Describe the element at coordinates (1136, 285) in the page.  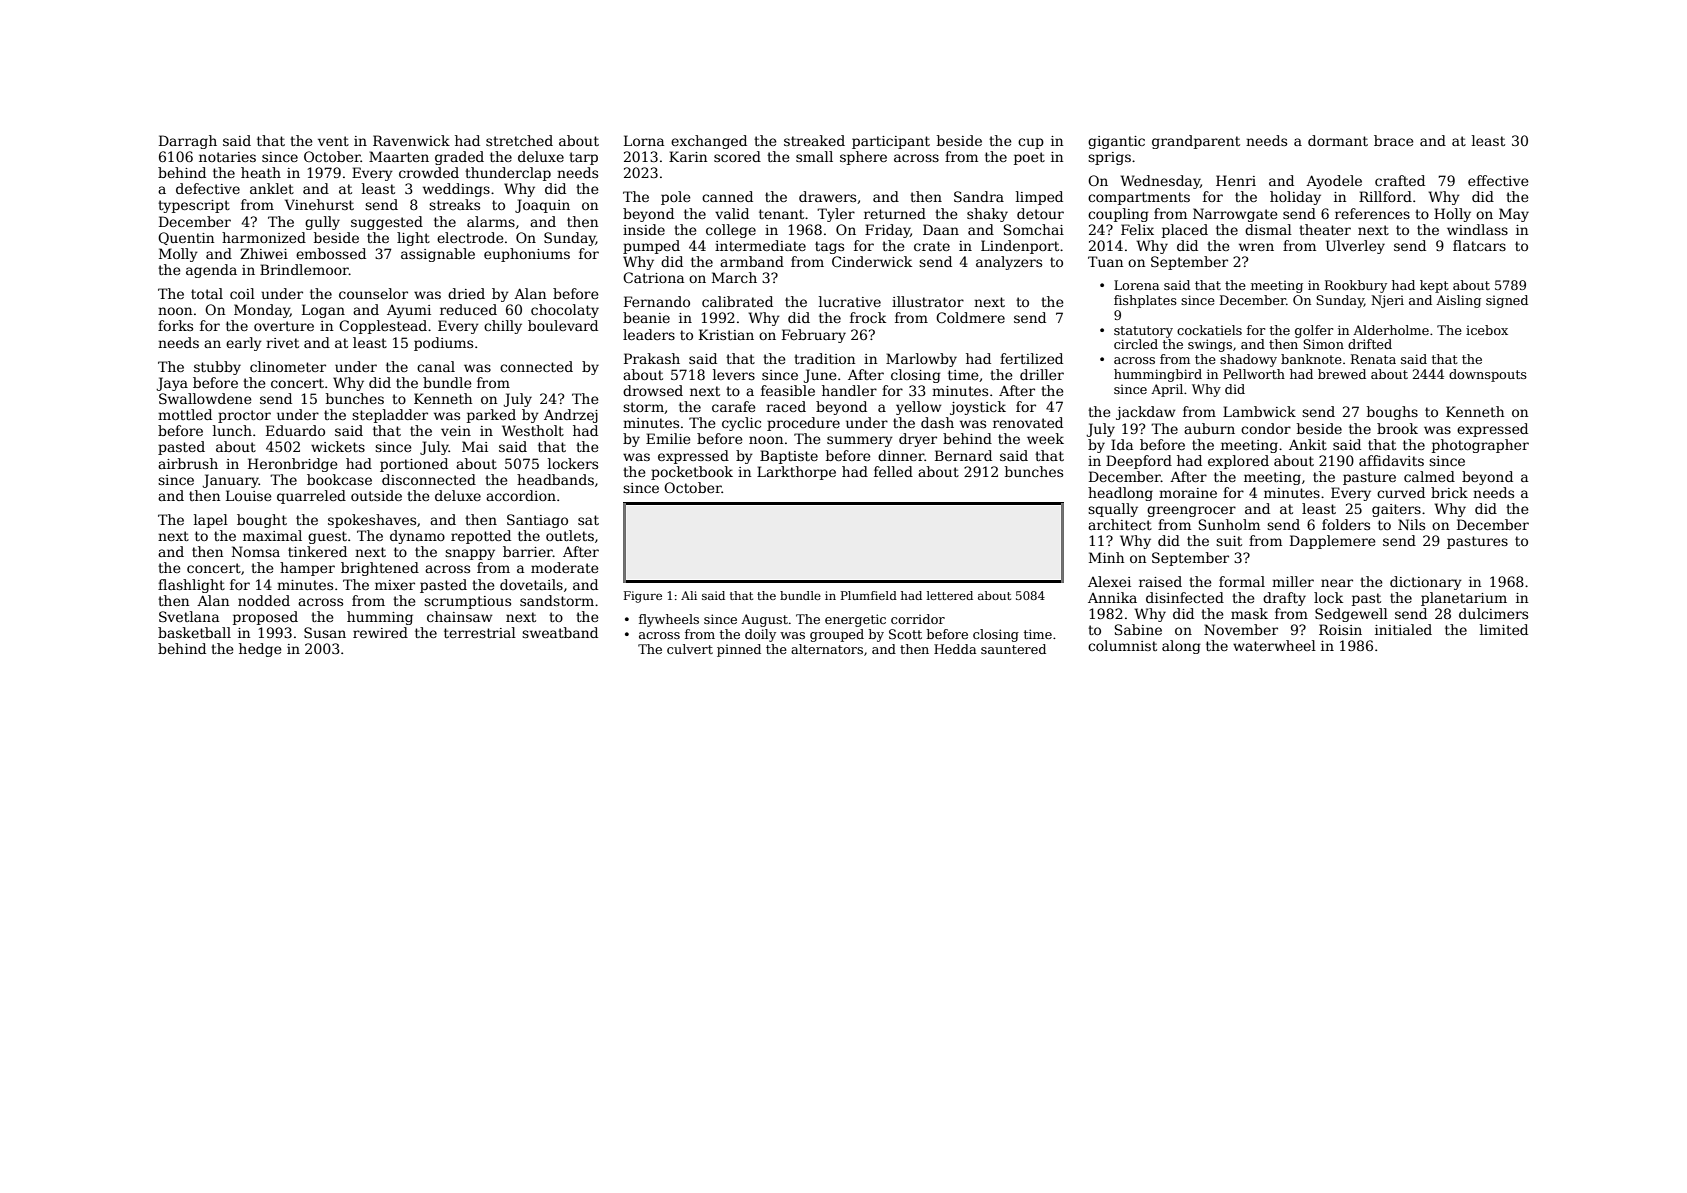
I see `Lorena` at that location.
